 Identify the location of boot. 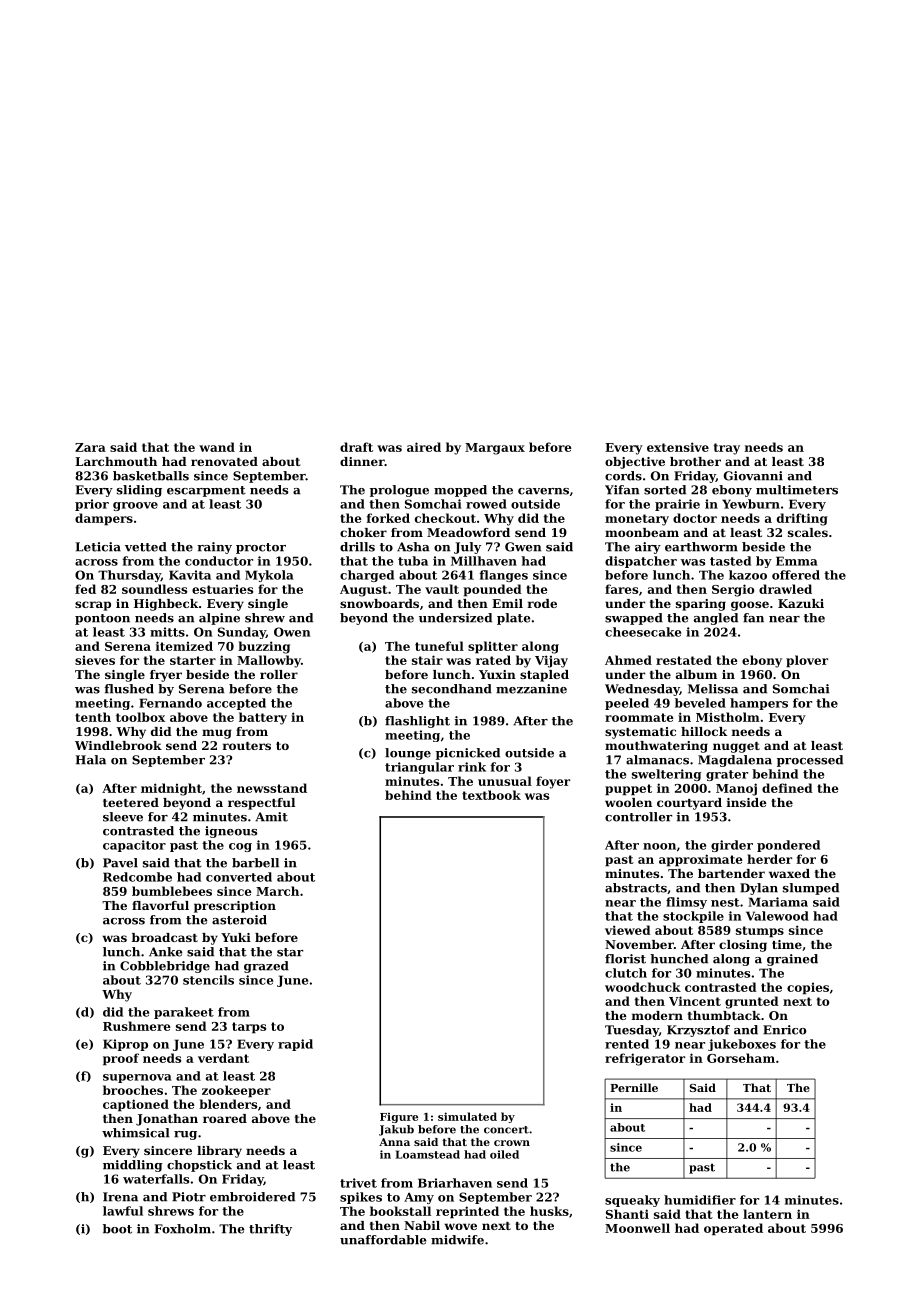
(117, 1229).
